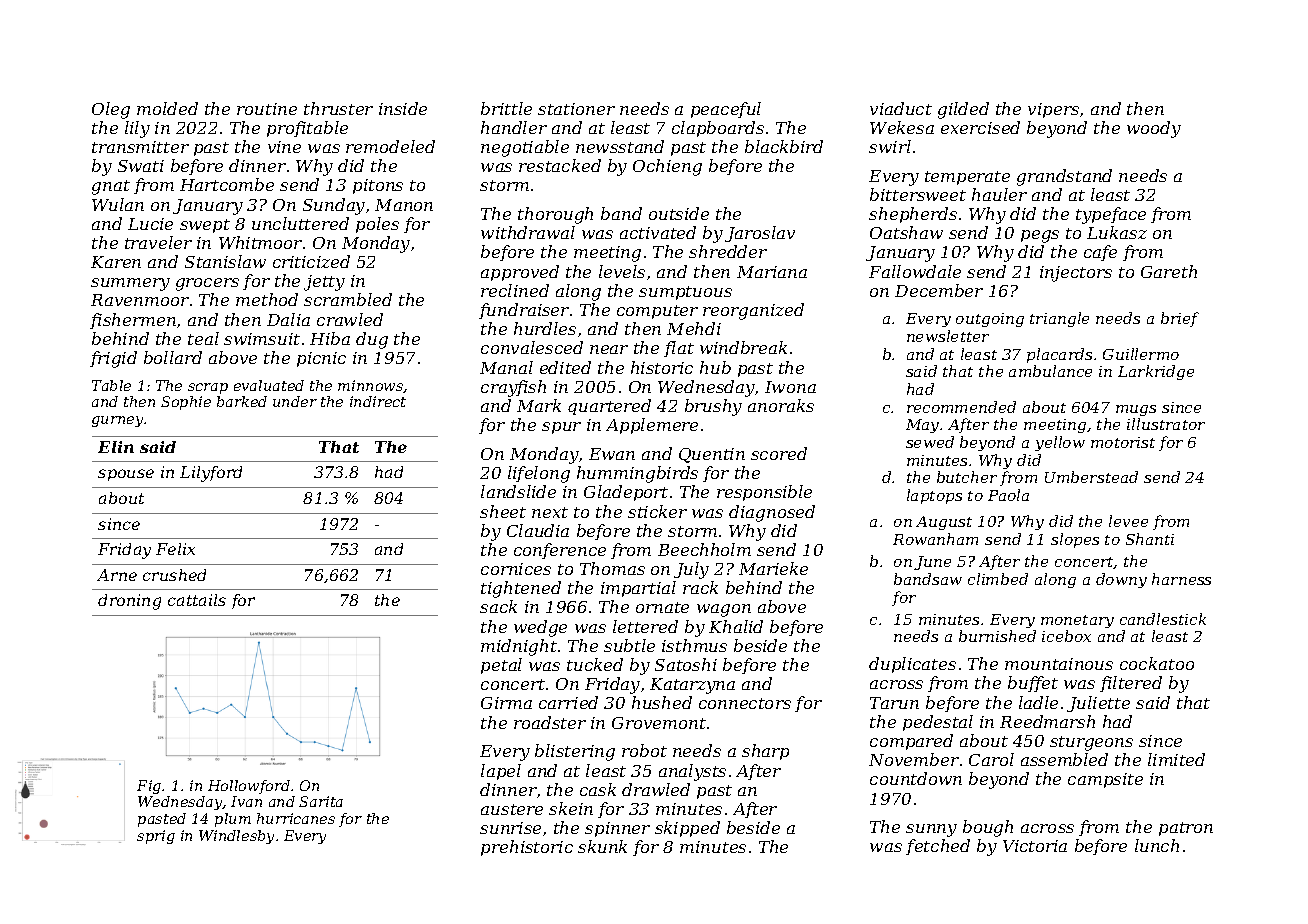  Describe the element at coordinates (1091, 743) in the page. I see `sturgeons` at that location.
